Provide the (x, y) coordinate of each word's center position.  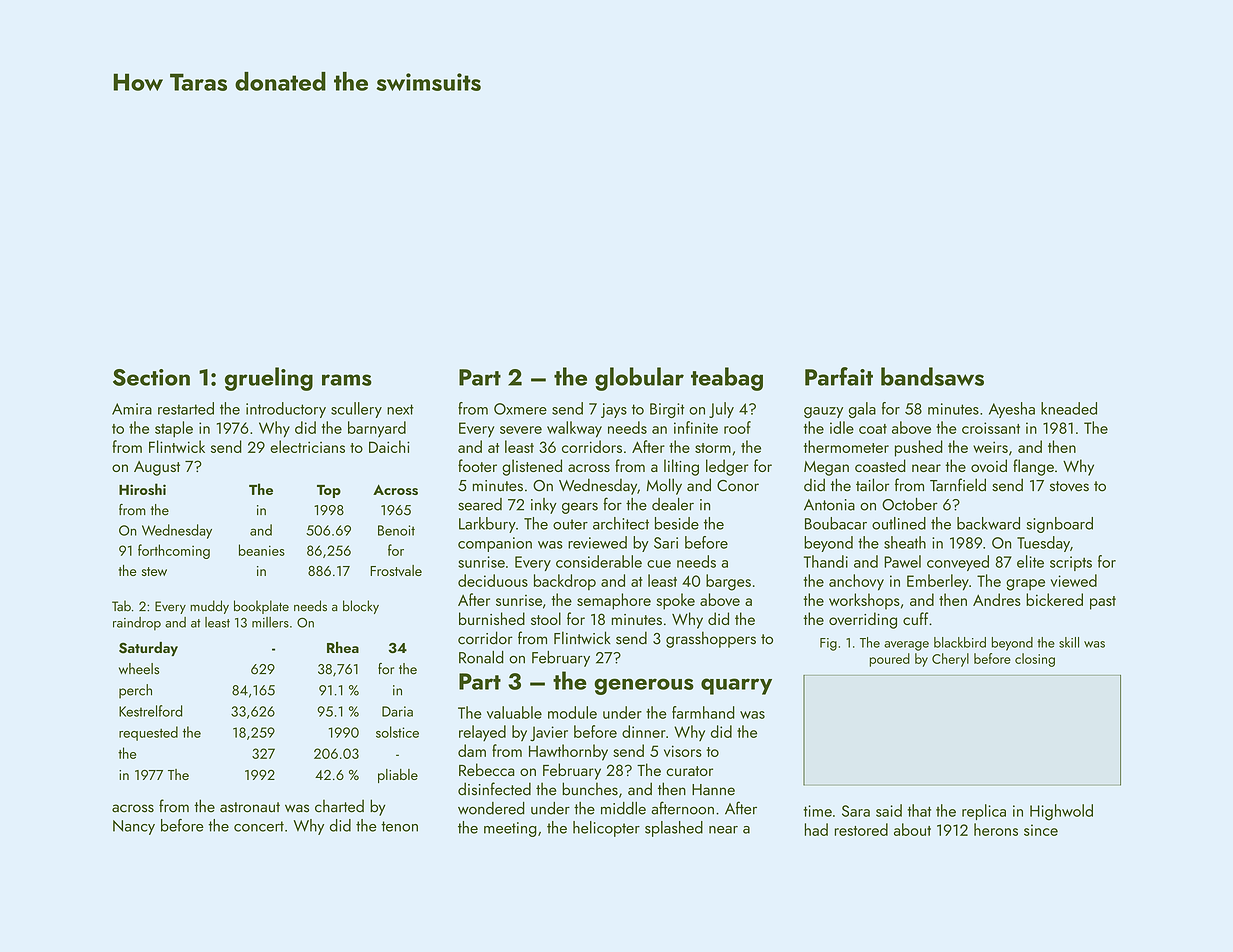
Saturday (148, 649)
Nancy (134, 827)
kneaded (1069, 408)
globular (639, 379)
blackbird (960, 642)
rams (347, 380)
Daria (397, 711)
